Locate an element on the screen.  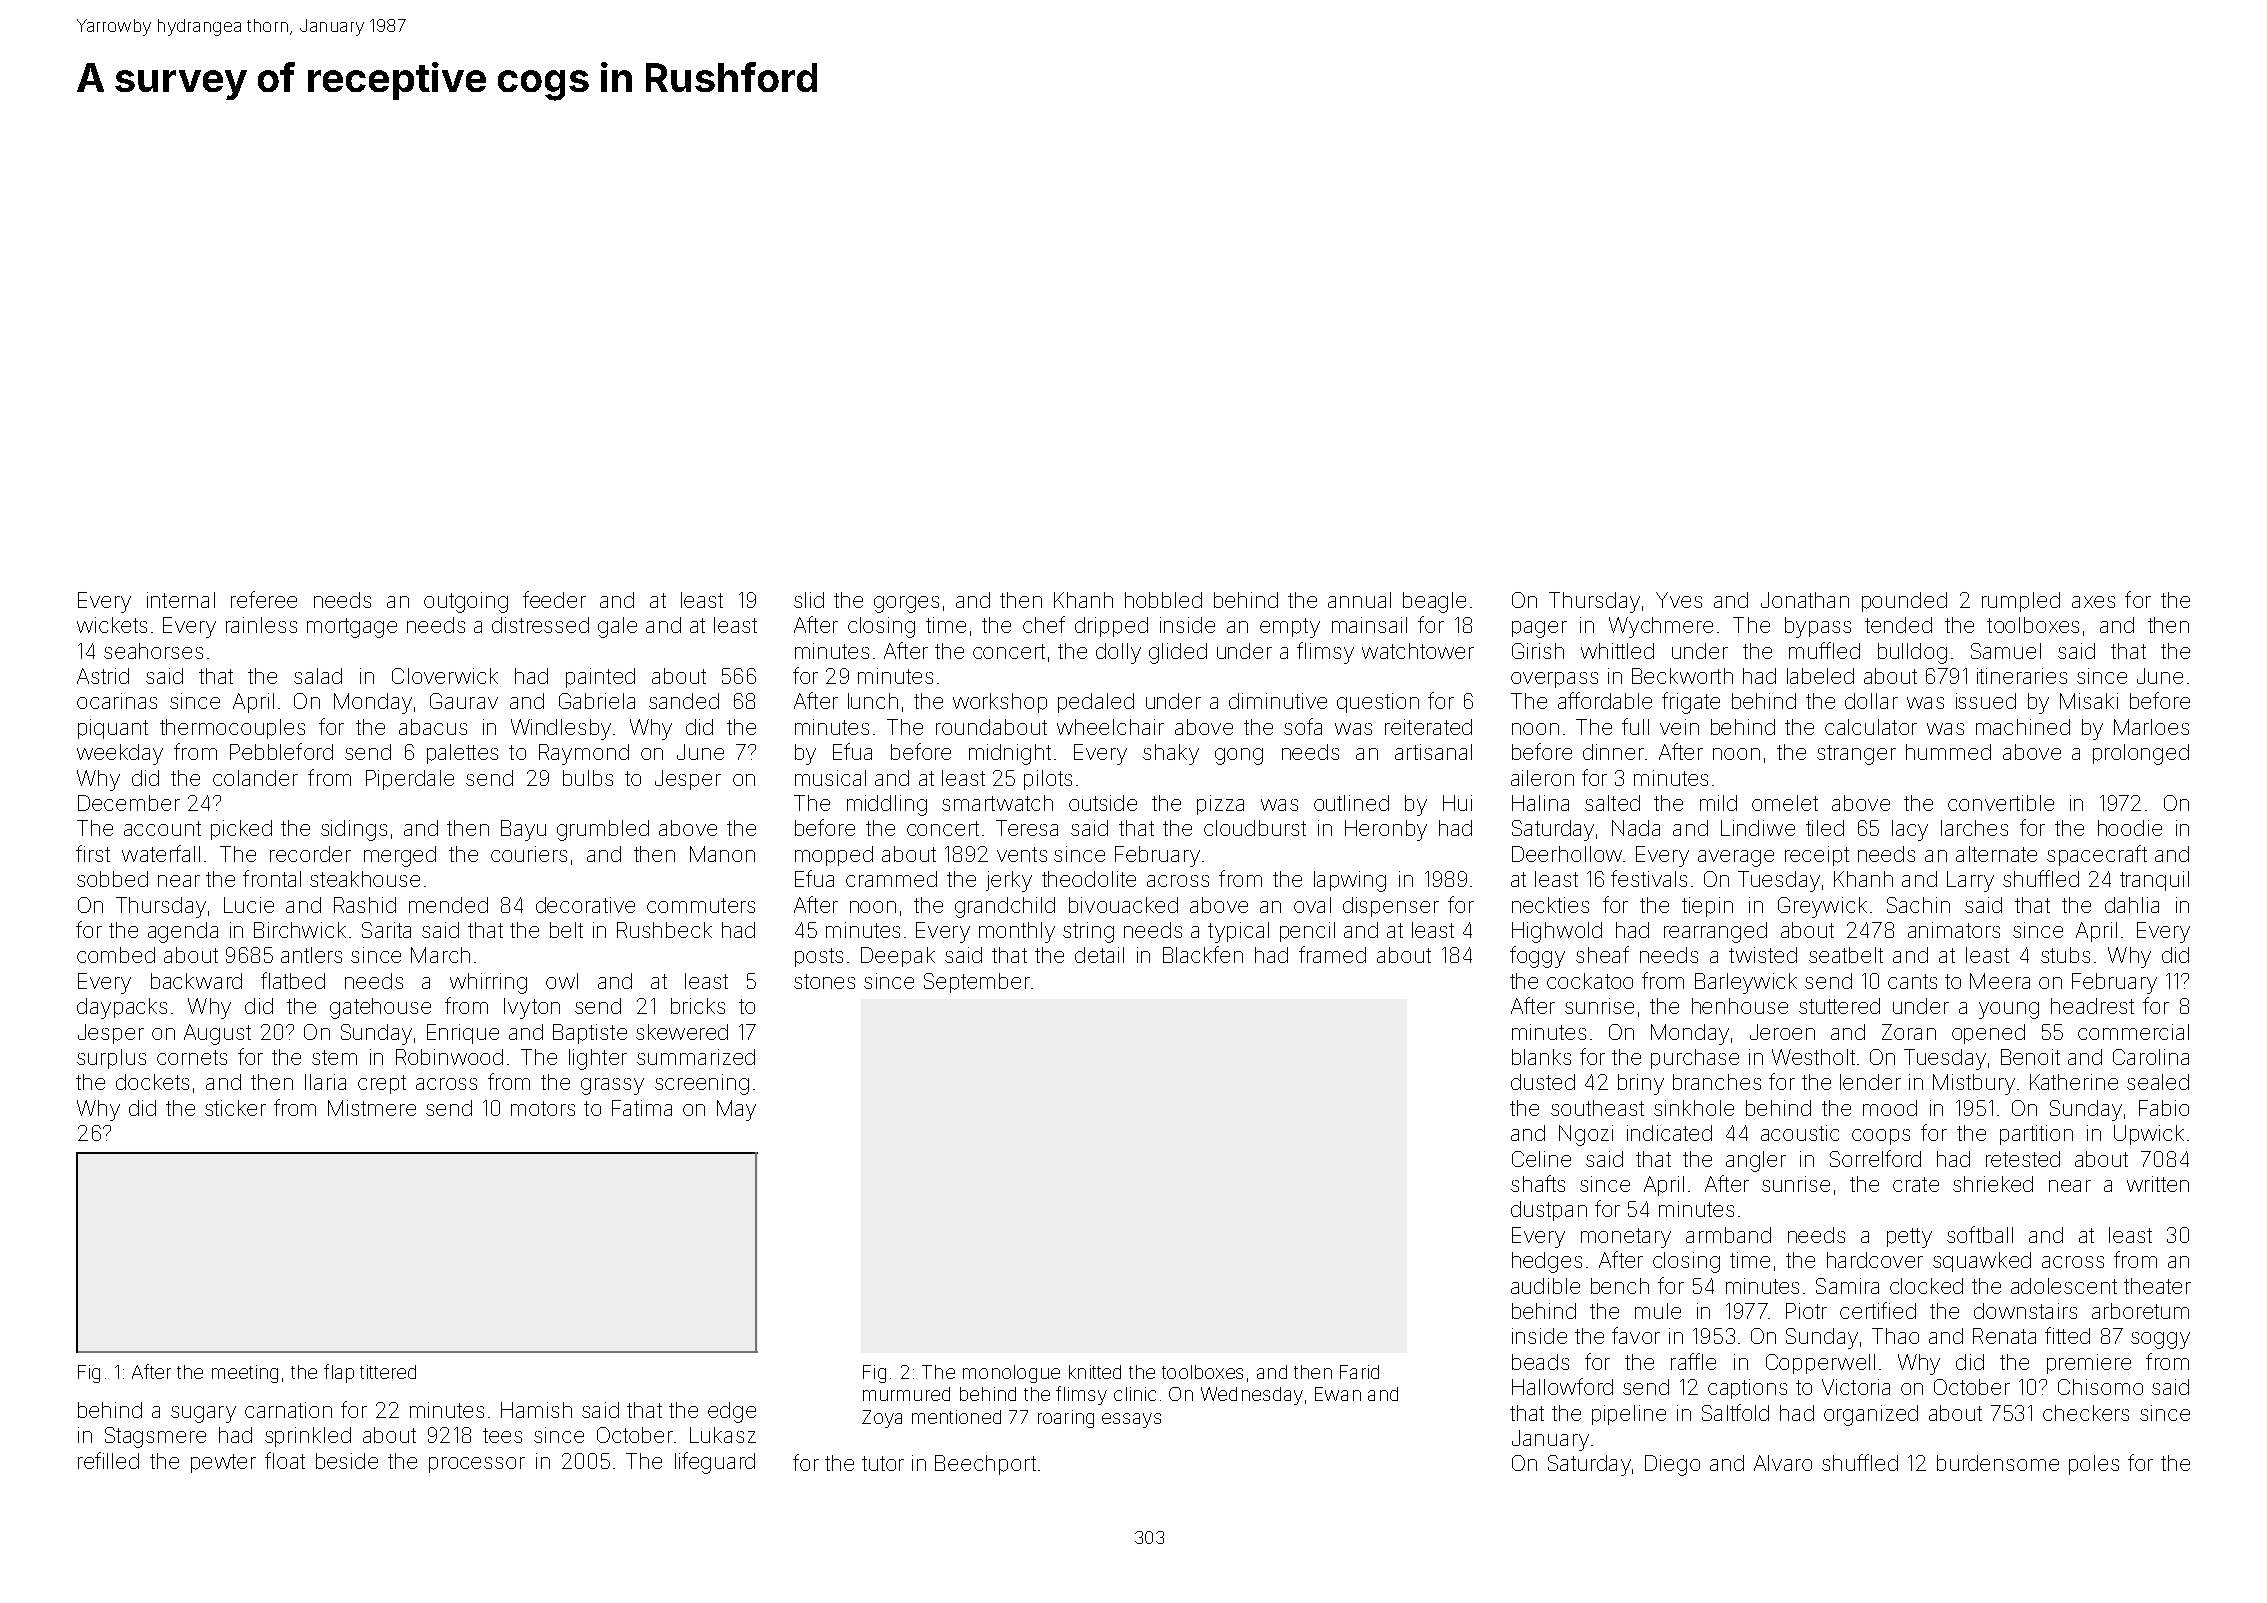
monologue is located at coordinates (1011, 1374).
